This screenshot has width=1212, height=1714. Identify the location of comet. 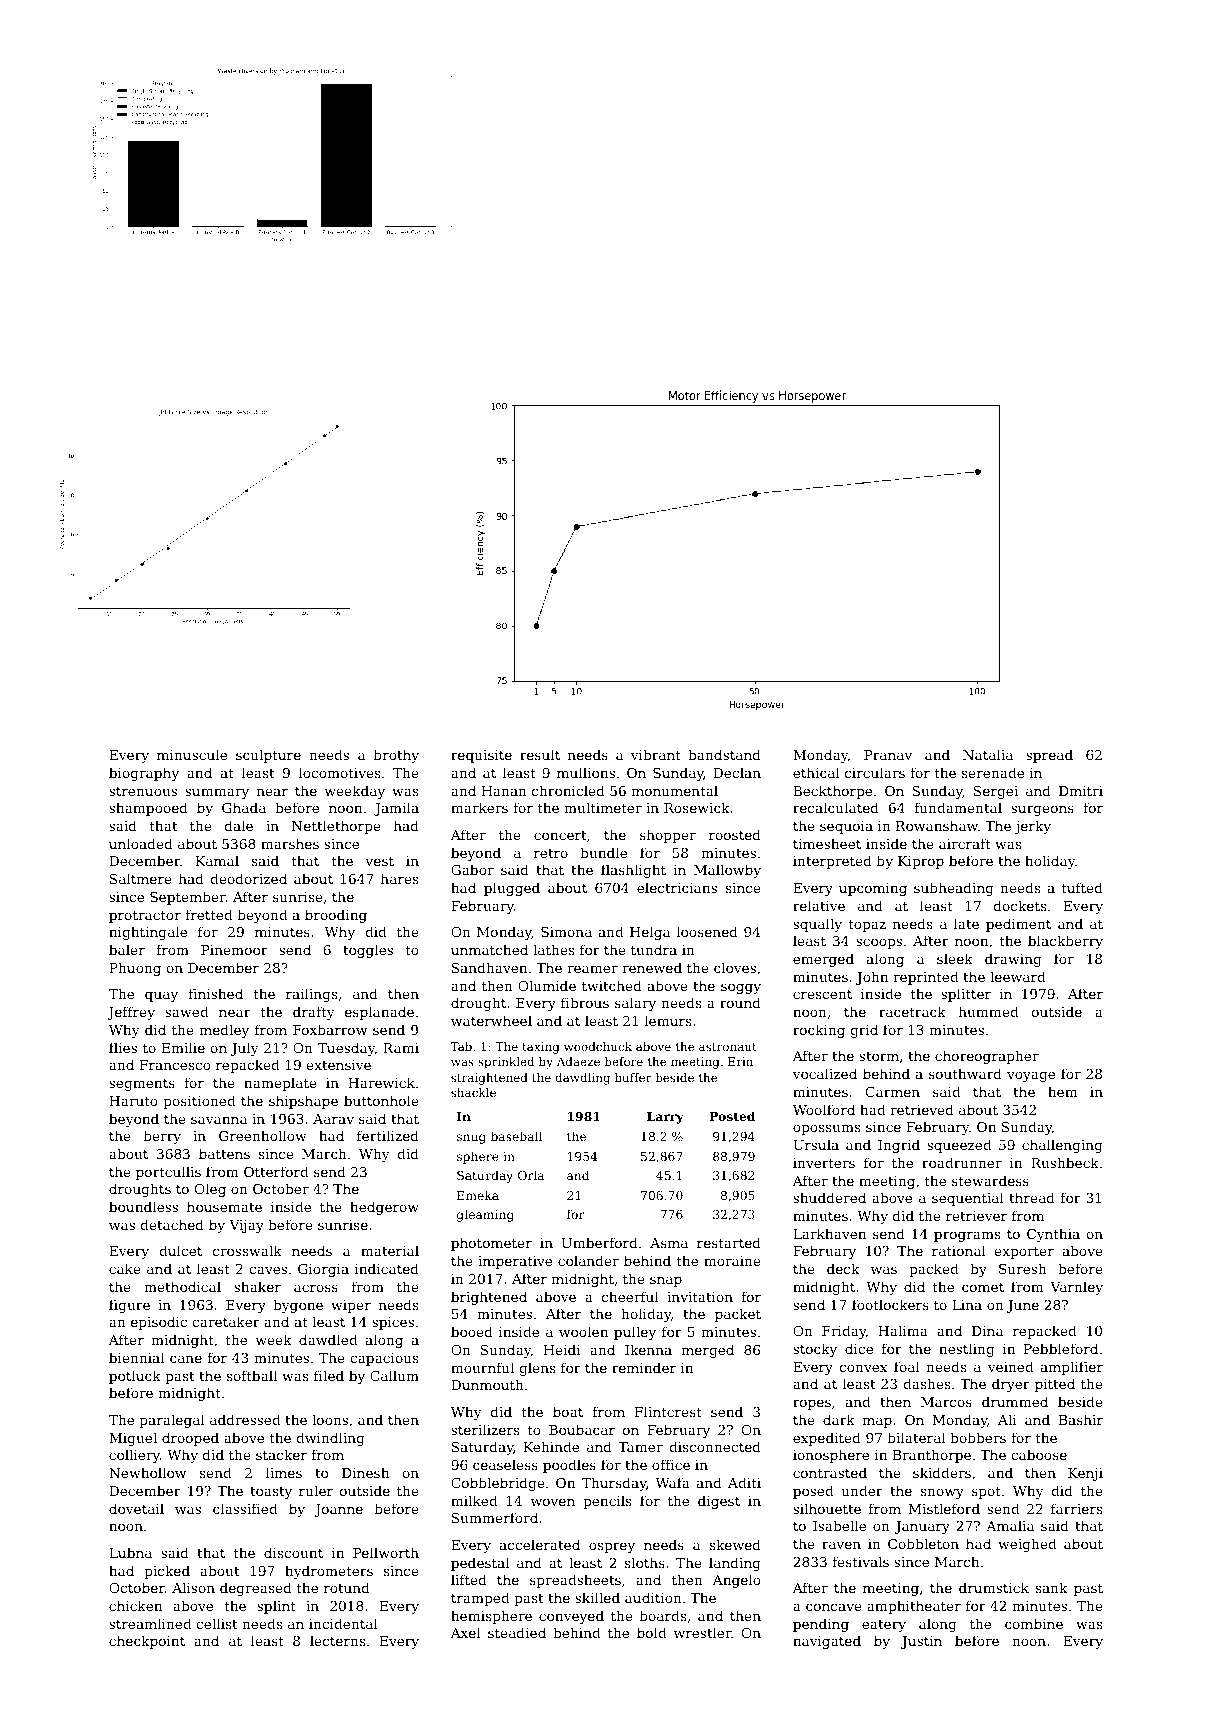
(983, 1287).
